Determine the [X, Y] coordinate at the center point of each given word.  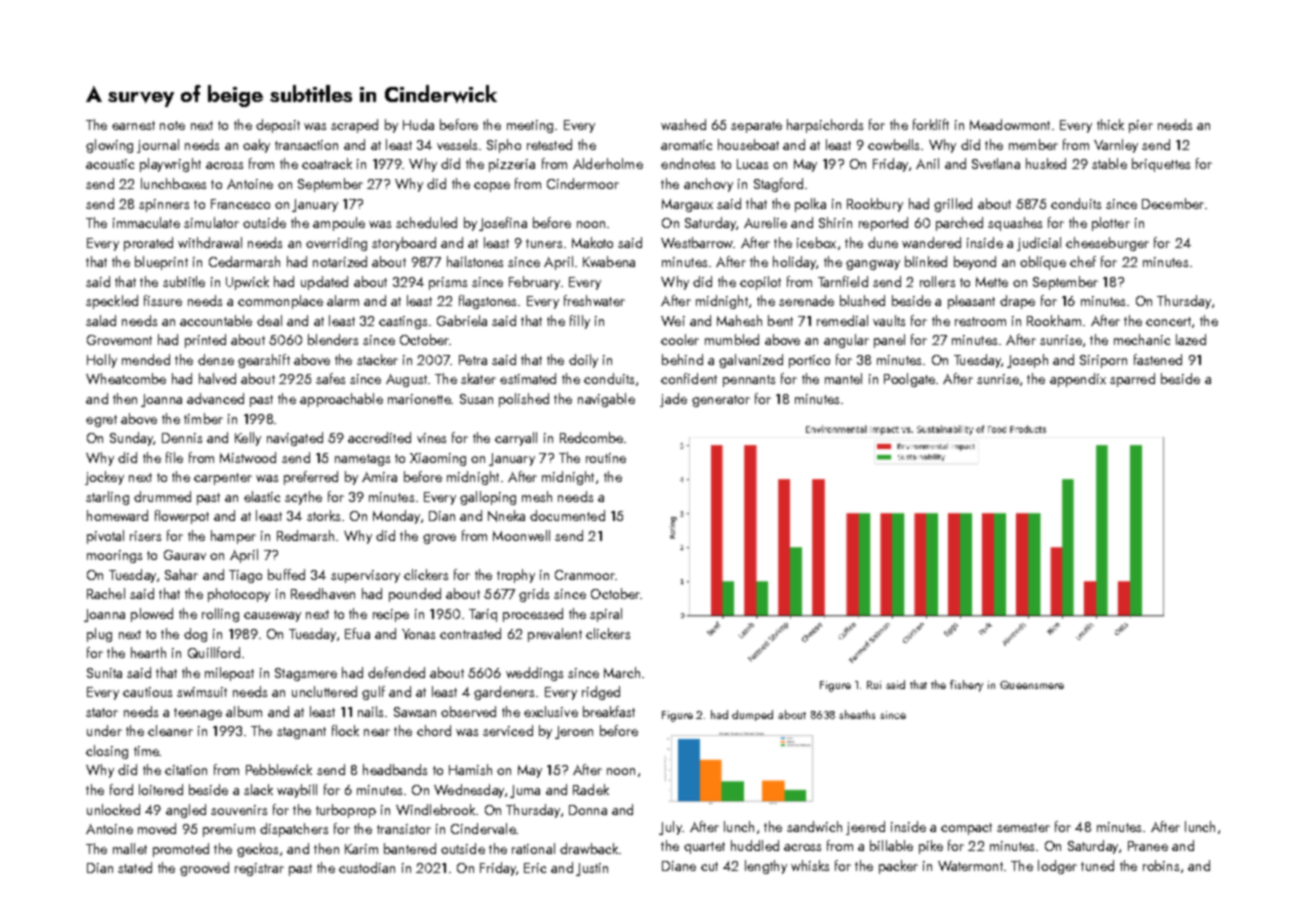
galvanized [751, 361]
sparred [1132, 380]
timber [203, 418]
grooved [204, 869]
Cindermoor [583, 183]
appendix [1078, 380]
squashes [1015, 224]
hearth [148, 652]
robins [1161, 865]
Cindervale [483, 828]
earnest [133, 125]
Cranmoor [585, 575]
